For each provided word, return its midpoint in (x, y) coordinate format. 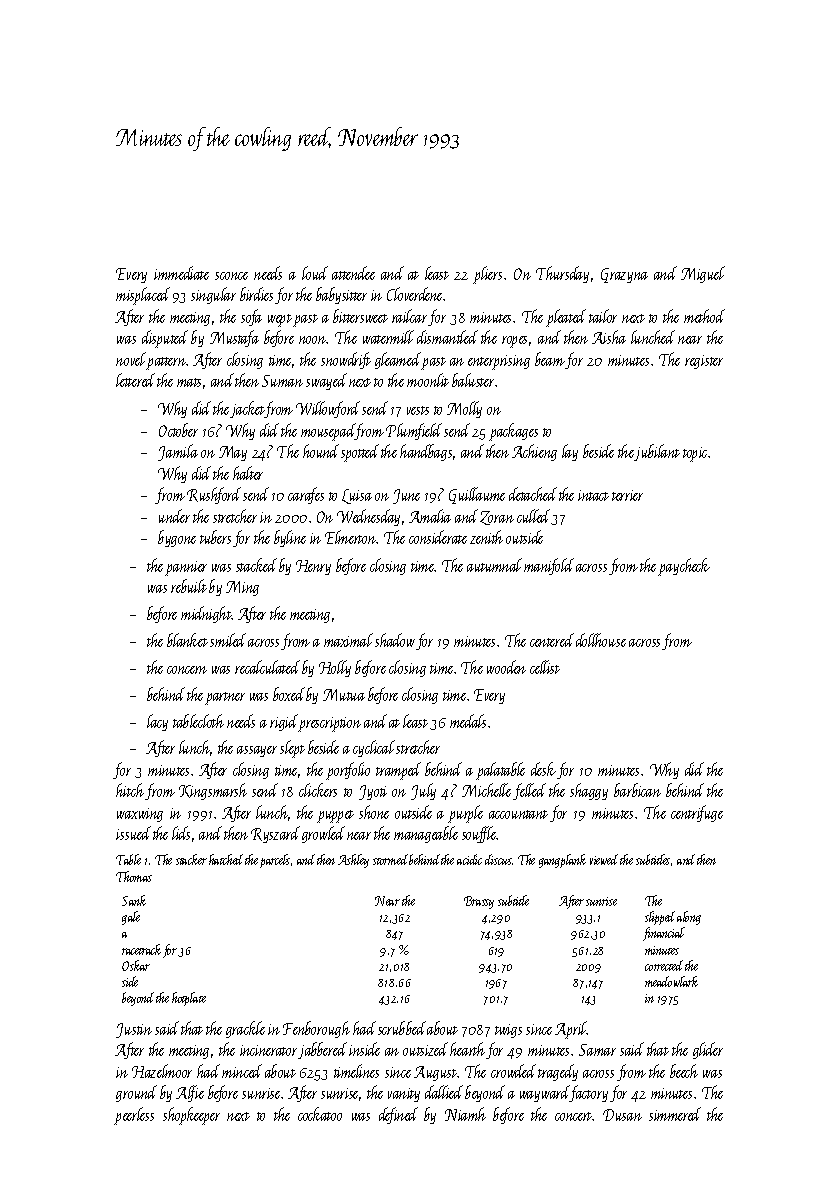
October (178, 430)
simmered (675, 1114)
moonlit (428, 380)
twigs (508, 1031)
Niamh (465, 1114)
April (571, 1030)
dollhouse (601, 640)
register (704, 362)
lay (570, 452)
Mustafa (234, 338)
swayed (326, 381)
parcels (275, 861)
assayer (257, 751)
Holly (335, 668)
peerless (134, 1116)
